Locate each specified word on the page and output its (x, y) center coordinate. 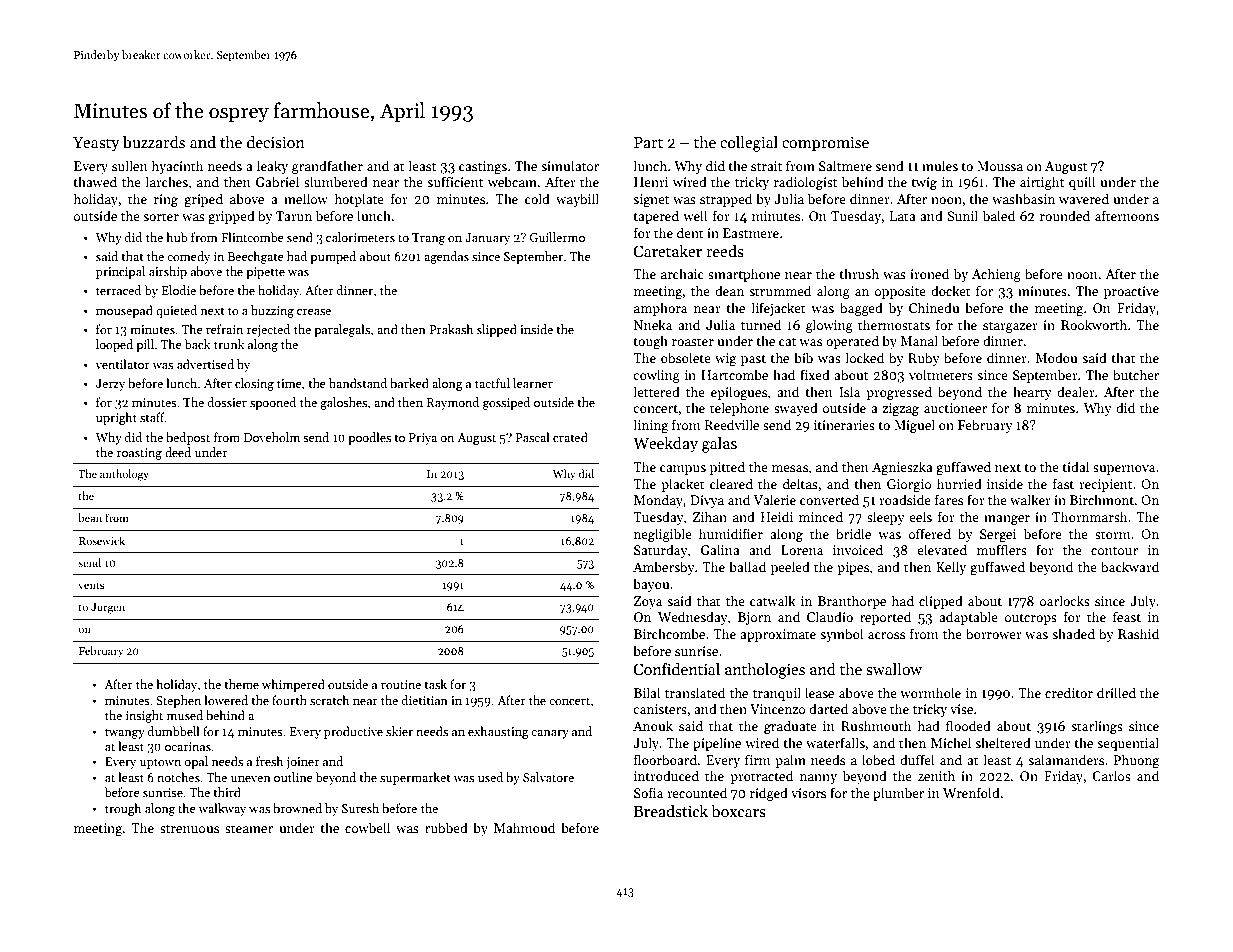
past (753, 360)
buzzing (272, 311)
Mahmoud (524, 827)
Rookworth (1094, 324)
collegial (749, 144)
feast (1127, 616)
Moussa (1000, 166)
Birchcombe (669, 633)
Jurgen (108, 608)
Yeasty (96, 144)
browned (297, 808)
